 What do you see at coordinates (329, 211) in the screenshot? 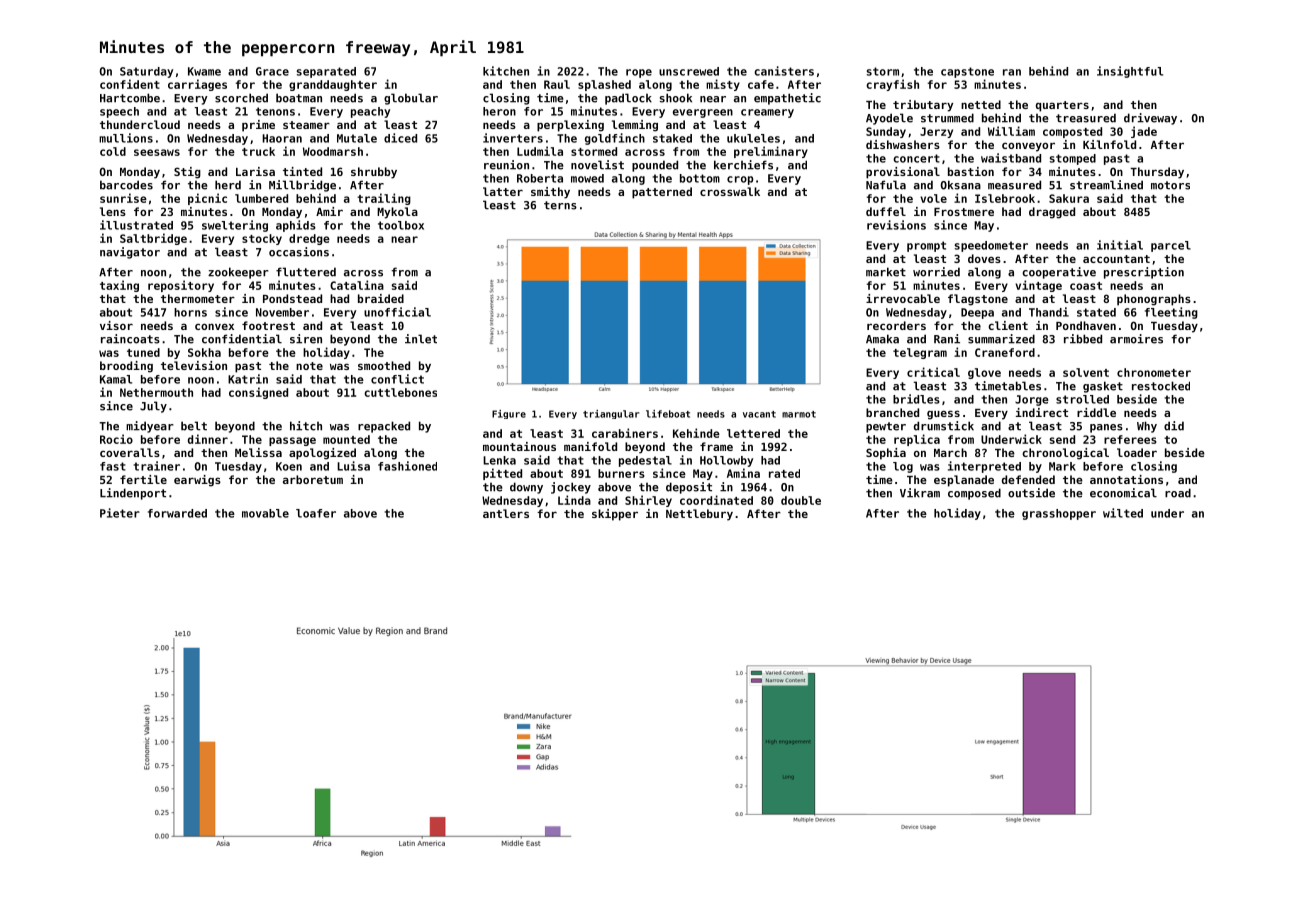
I see `Amir` at bounding box center [329, 211].
